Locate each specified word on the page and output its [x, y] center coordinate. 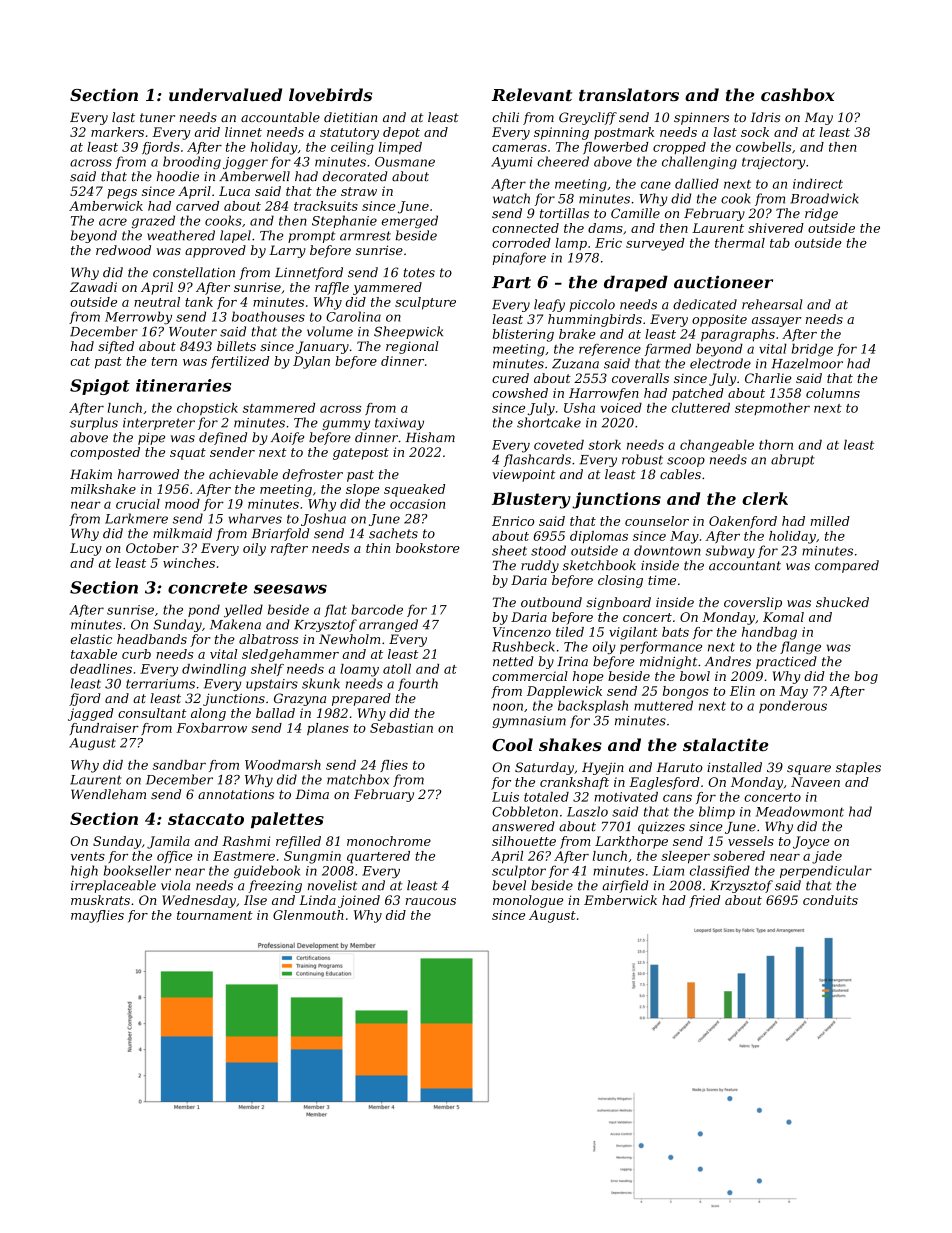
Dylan [311, 362]
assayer [777, 322]
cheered [563, 161]
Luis [505, 797]
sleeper [685, 857]
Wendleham [108, 794]
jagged [91, 714]
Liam [668, 871]
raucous [431, 901]
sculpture [425, 303]
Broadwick [824, 198]
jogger [245, 163]
